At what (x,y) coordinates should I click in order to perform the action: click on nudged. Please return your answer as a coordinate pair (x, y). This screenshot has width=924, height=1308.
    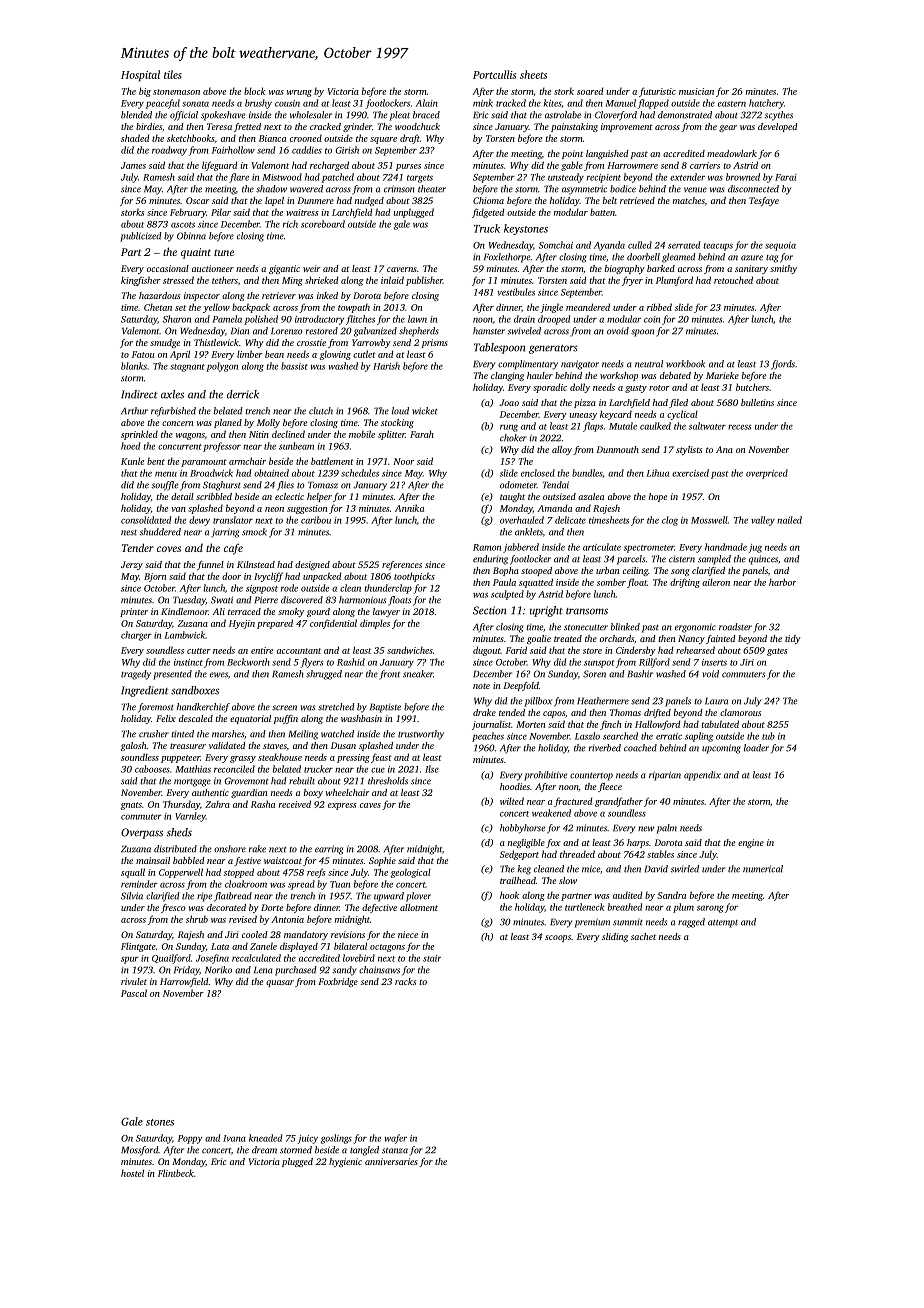
    Looking at the image, I should click on (369, 201).
